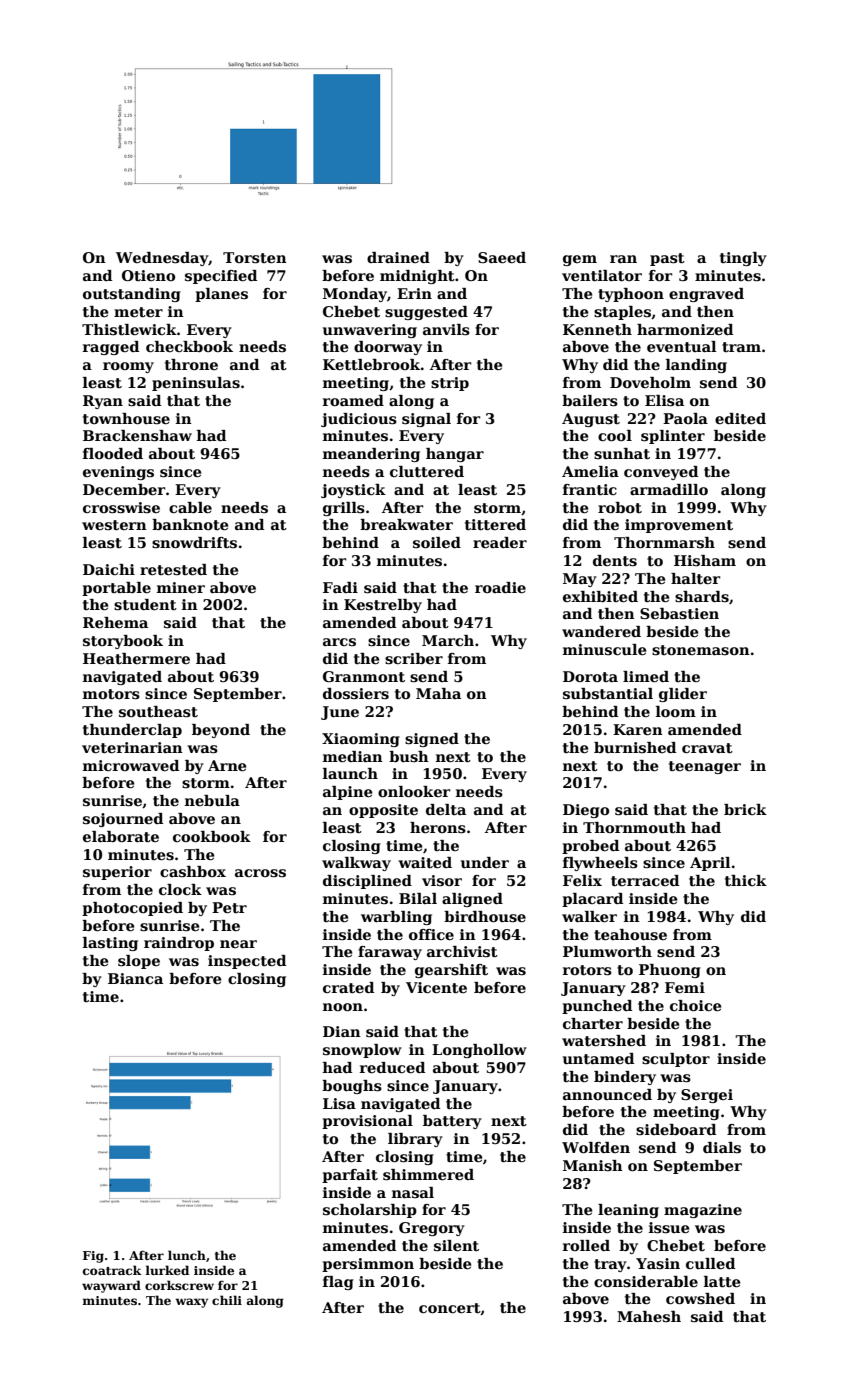 The image size is (849, 1400). What do you see at coordinates (649, 1316) in the screenshot?
I see `Mahesh` at bounding box center [649, 1316].
